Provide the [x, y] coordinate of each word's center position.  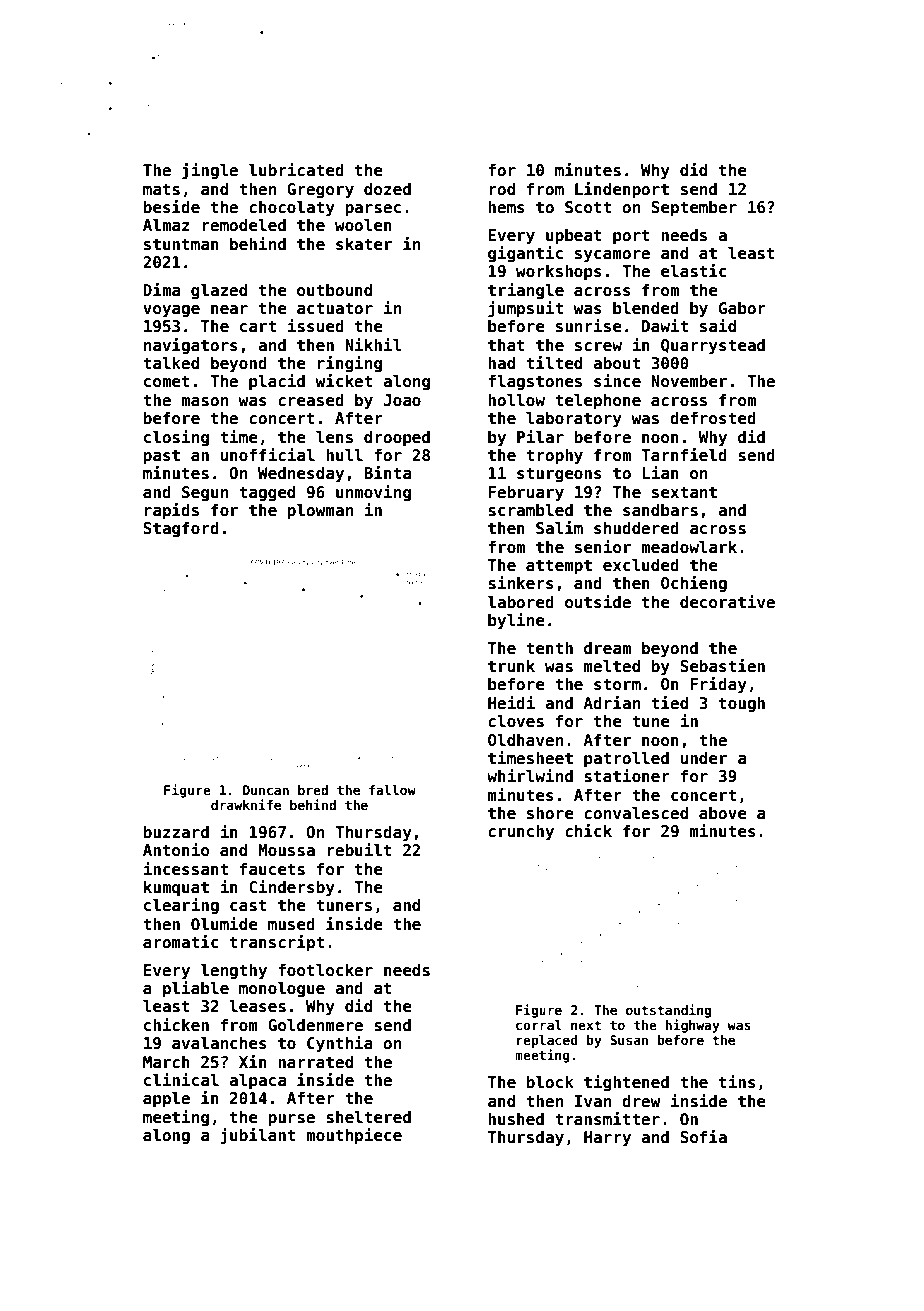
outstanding [668, 1011]
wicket [344, 381]
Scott [588, 207]
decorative [727, 602]
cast [248, 905]
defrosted [713, 418]
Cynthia [340, 1044]
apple [166, 1099]
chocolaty [292, 208]
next [586, 1025]
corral [539, 1025]
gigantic [525, 254]
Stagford [181, 529]
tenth [549, 648]
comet [167, 381]
